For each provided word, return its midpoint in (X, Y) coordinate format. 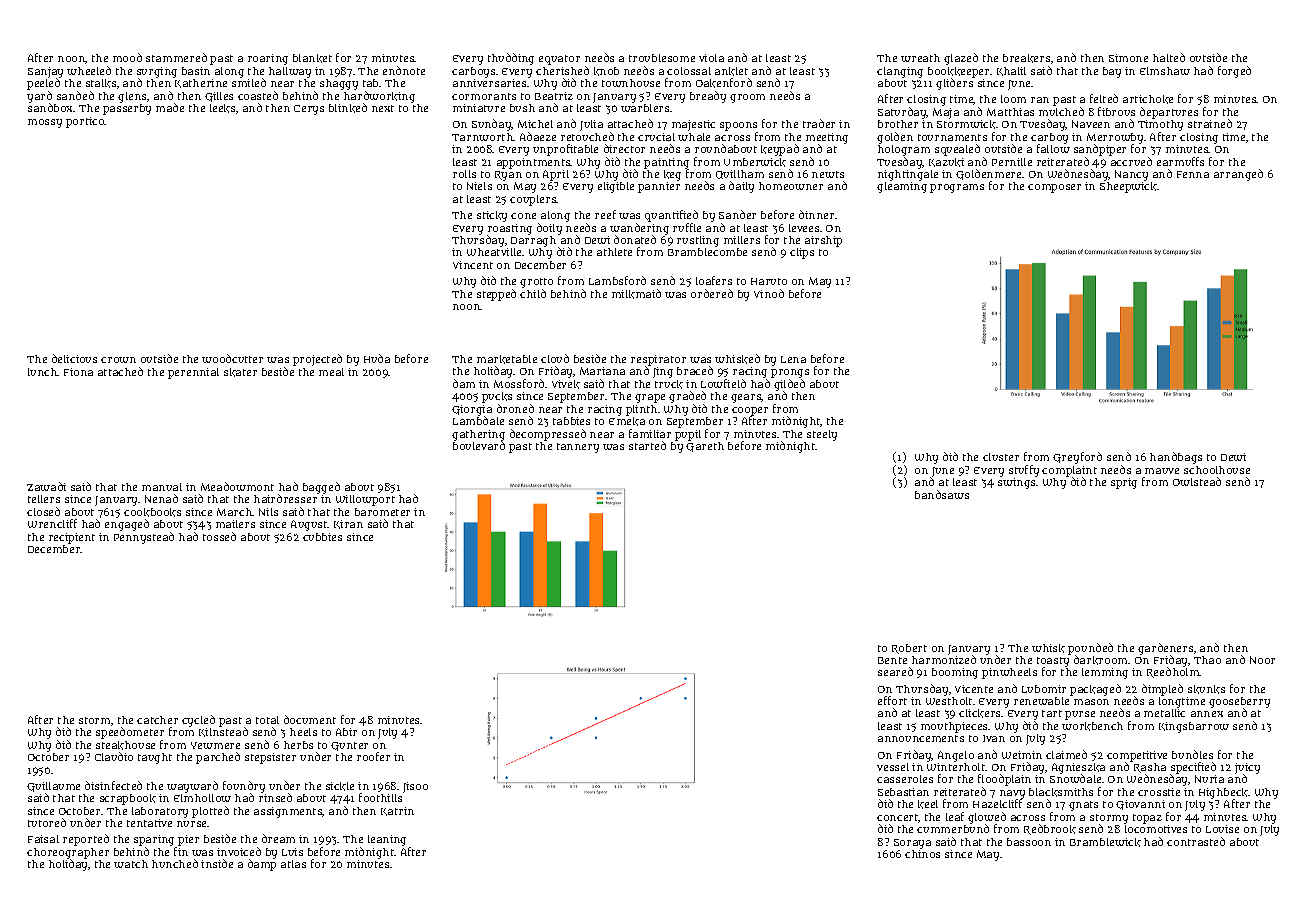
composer (1054, 188)
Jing (663, 372)
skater (240, 372)
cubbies (322, 537)
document (310, 719)
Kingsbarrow (1194, 727)
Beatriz (554, 96)
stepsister (270, 758)
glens (133, 97)
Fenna (1193, 174)
